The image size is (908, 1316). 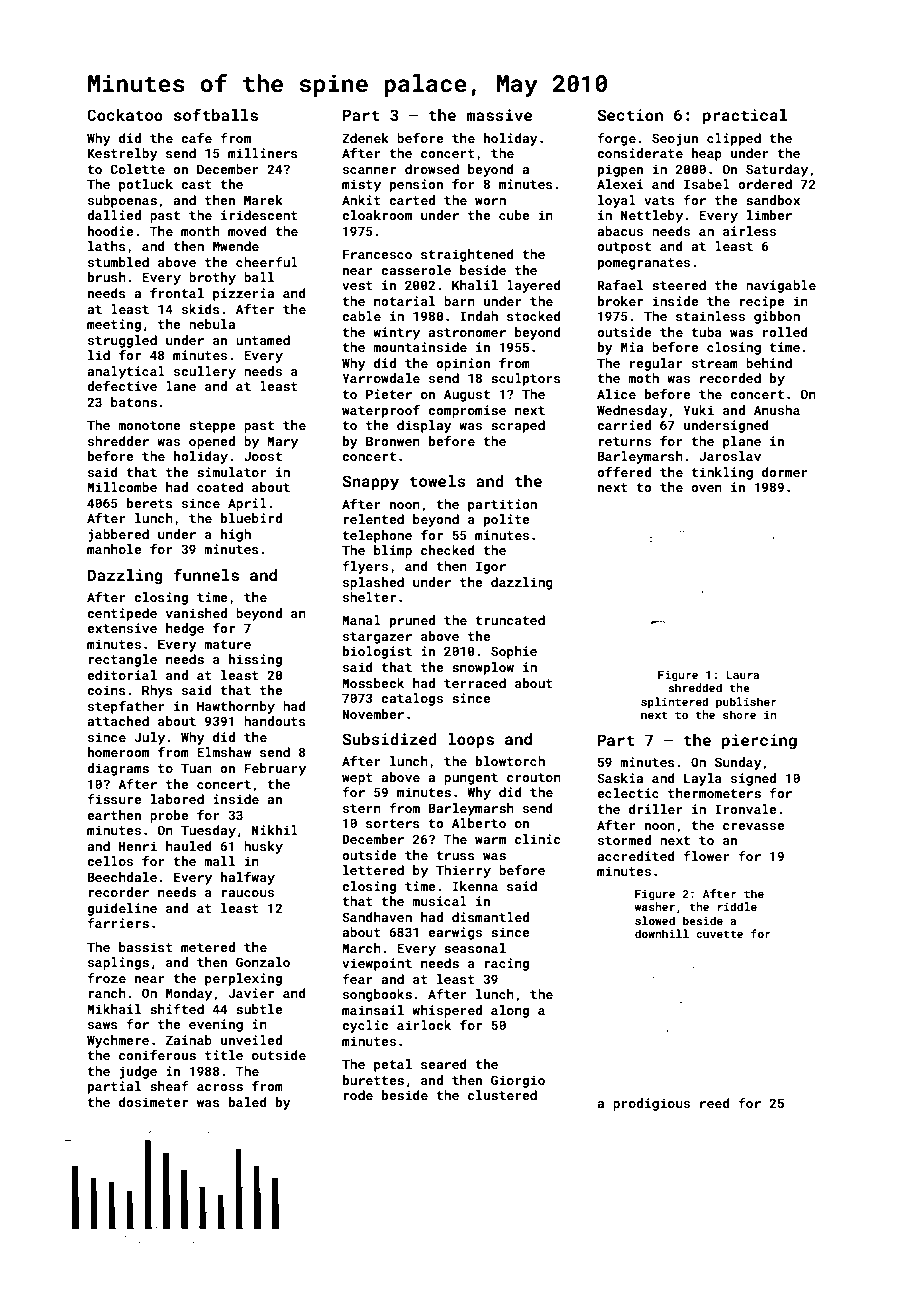 I want to click on Manal, so click(x=361, y=620).
